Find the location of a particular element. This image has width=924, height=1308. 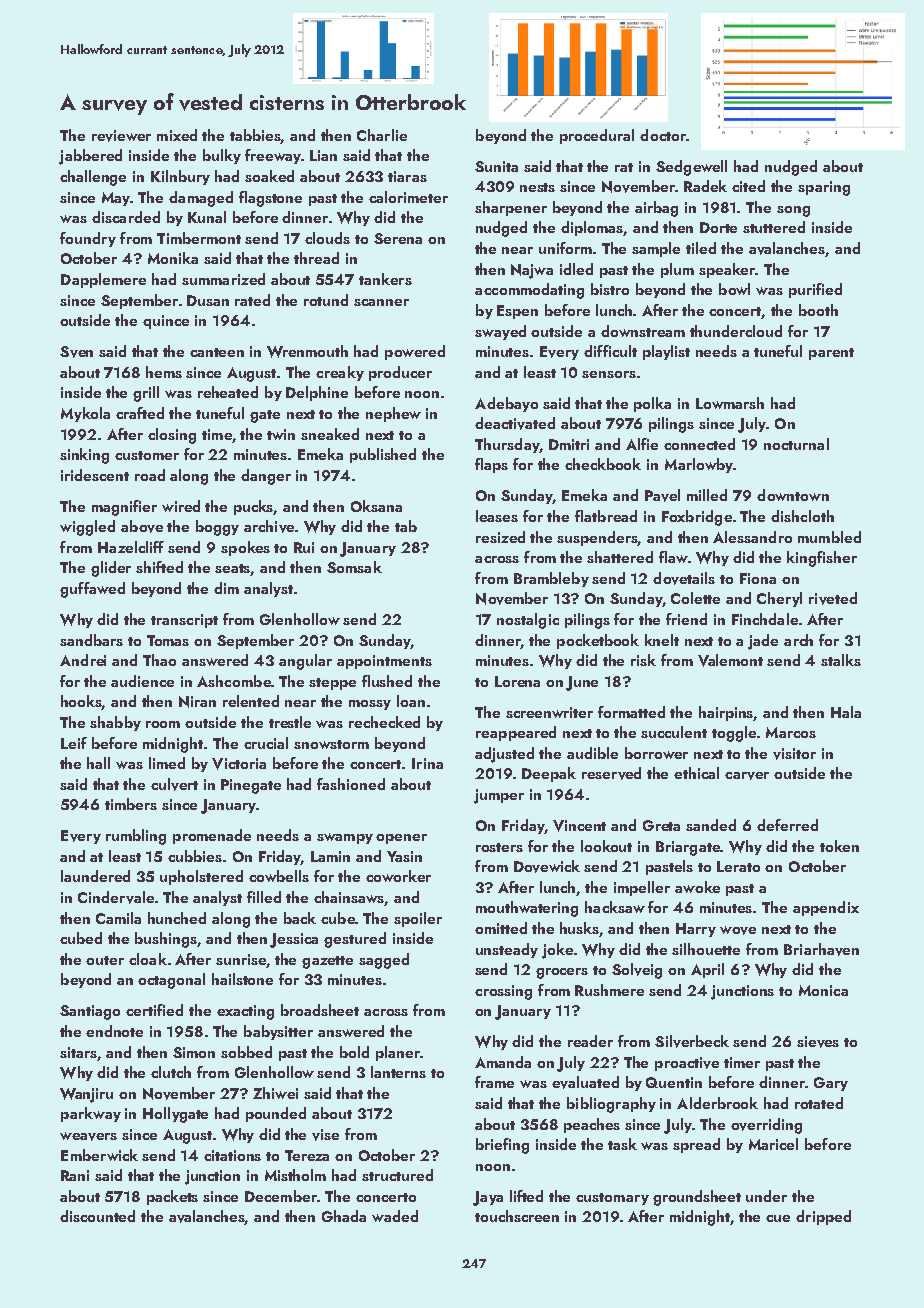

Charlie is located at coordinates (382, 135).
